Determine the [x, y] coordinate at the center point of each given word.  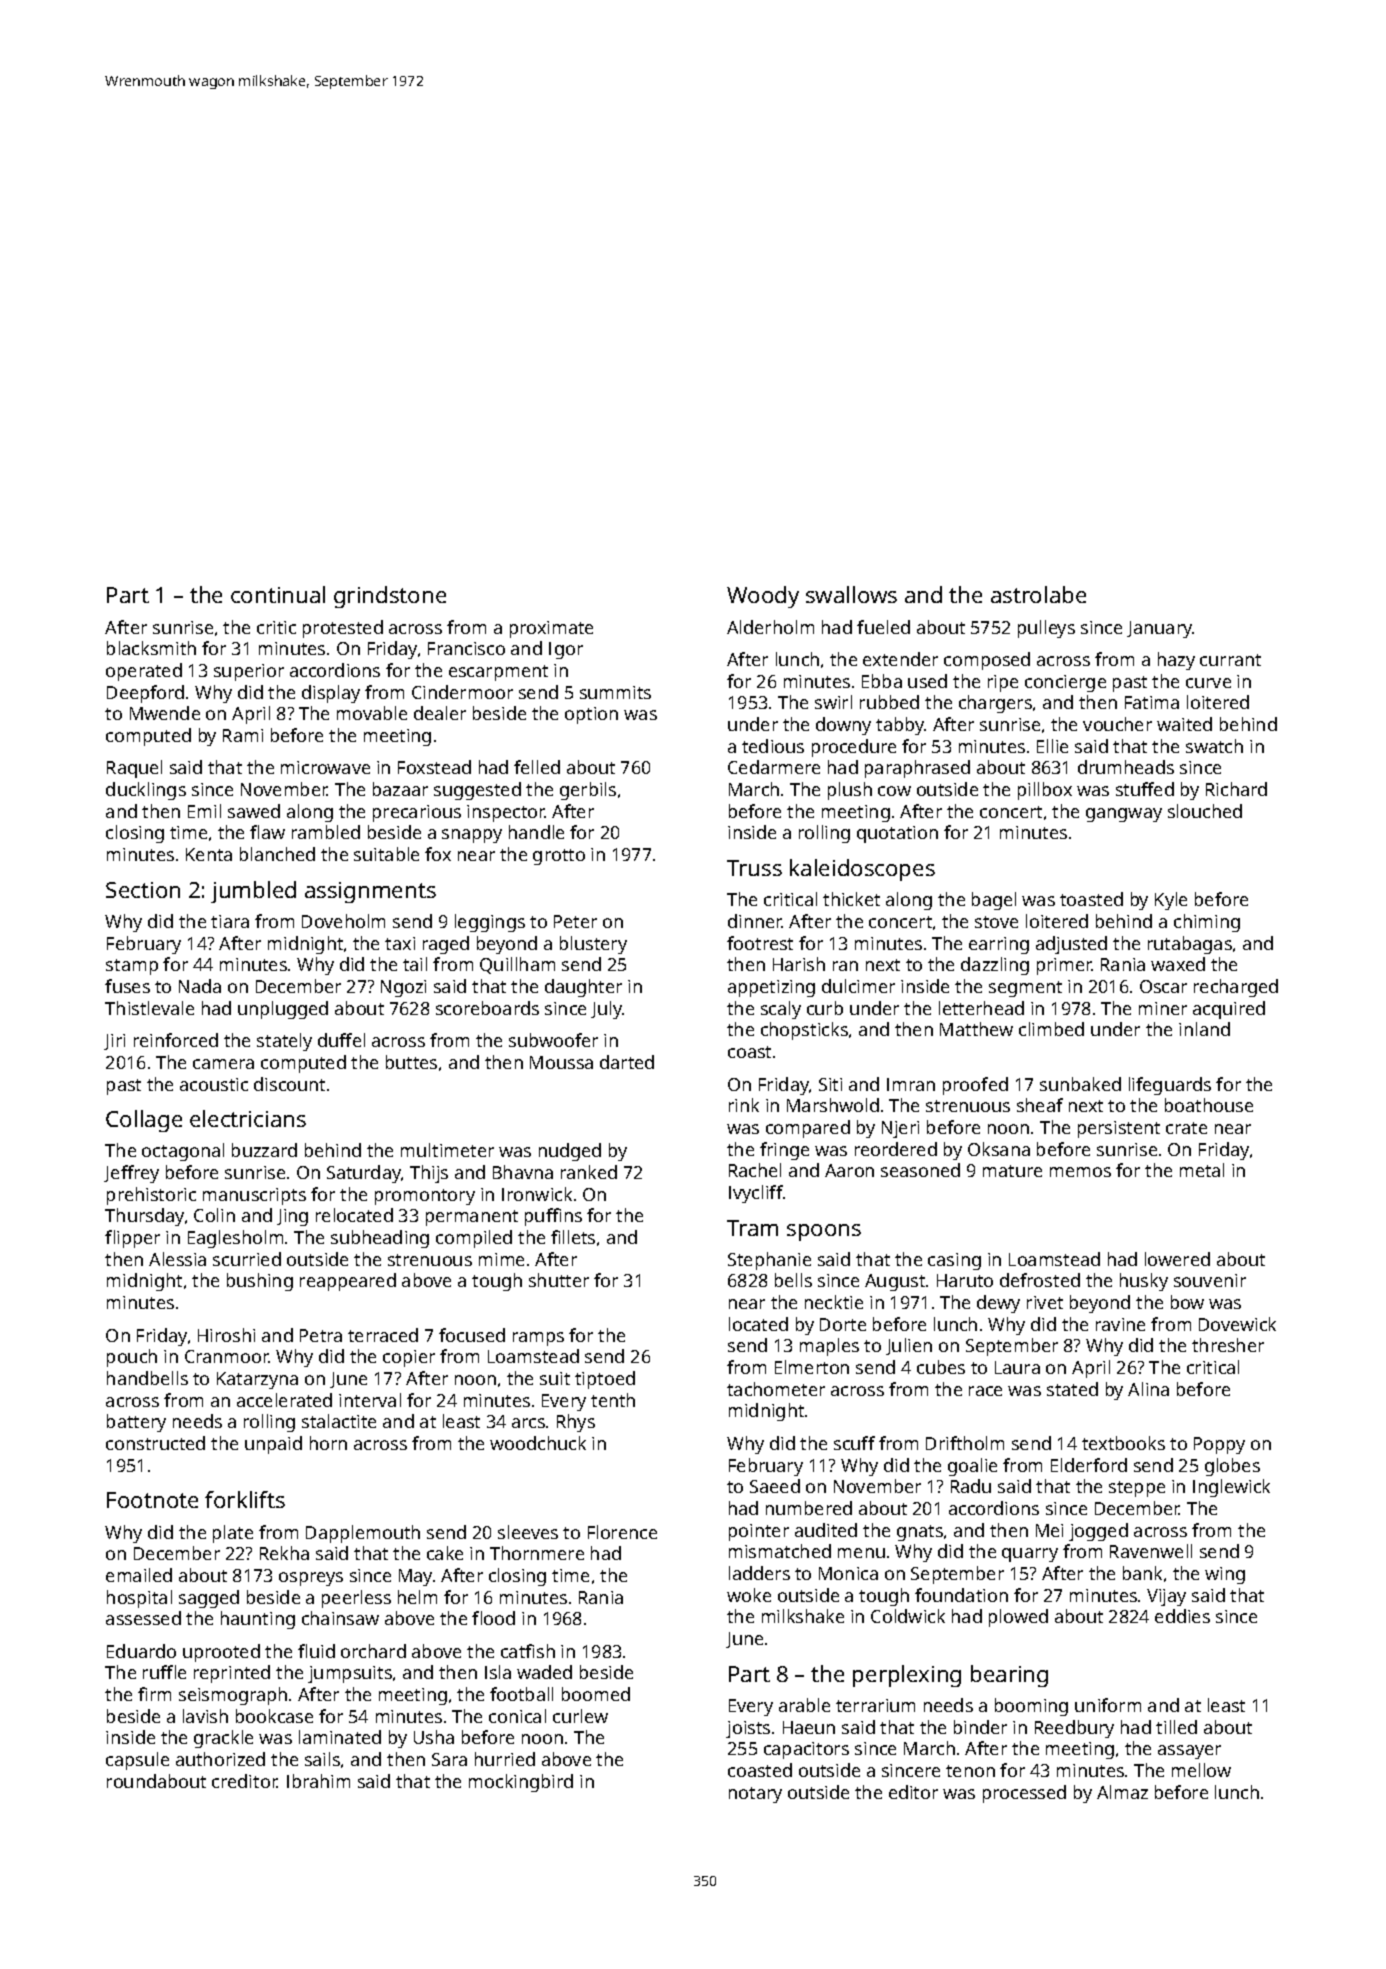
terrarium [875, 1705]
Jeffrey [131, 1174]
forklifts [245, 1499]
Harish [799, 964]
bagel [994, 901]
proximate [551, 629]
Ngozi [403, 988]
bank [1142, 1573]
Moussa [561, 1062]
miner [1163, 1008]
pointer [759, 1532]
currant [1230, 660]
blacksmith [151, 648]
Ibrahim [318, 1781]
